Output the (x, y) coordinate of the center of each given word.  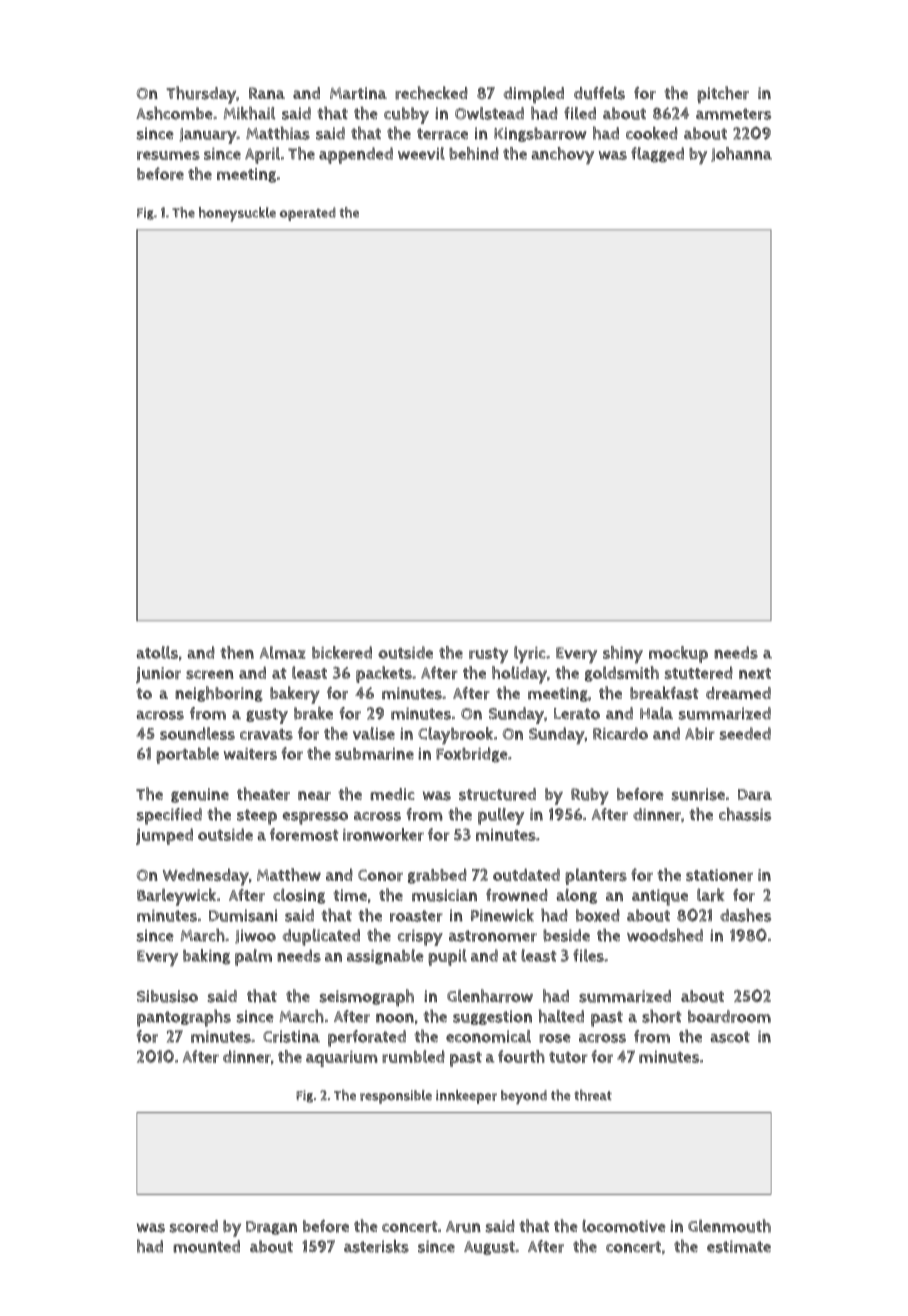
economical (488, 1036)
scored (193, 1226)
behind (474, 153)
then (237, 652)
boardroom (729, 1016)
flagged (657, 155)
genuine (200, 795)
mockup (678, 654)
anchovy (562, 156)
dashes (745, 915)
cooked (652, 133)
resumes (168, 155)
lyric (530, 655)
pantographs (184, 1018)
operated (307, 214)
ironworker (383, 834)
